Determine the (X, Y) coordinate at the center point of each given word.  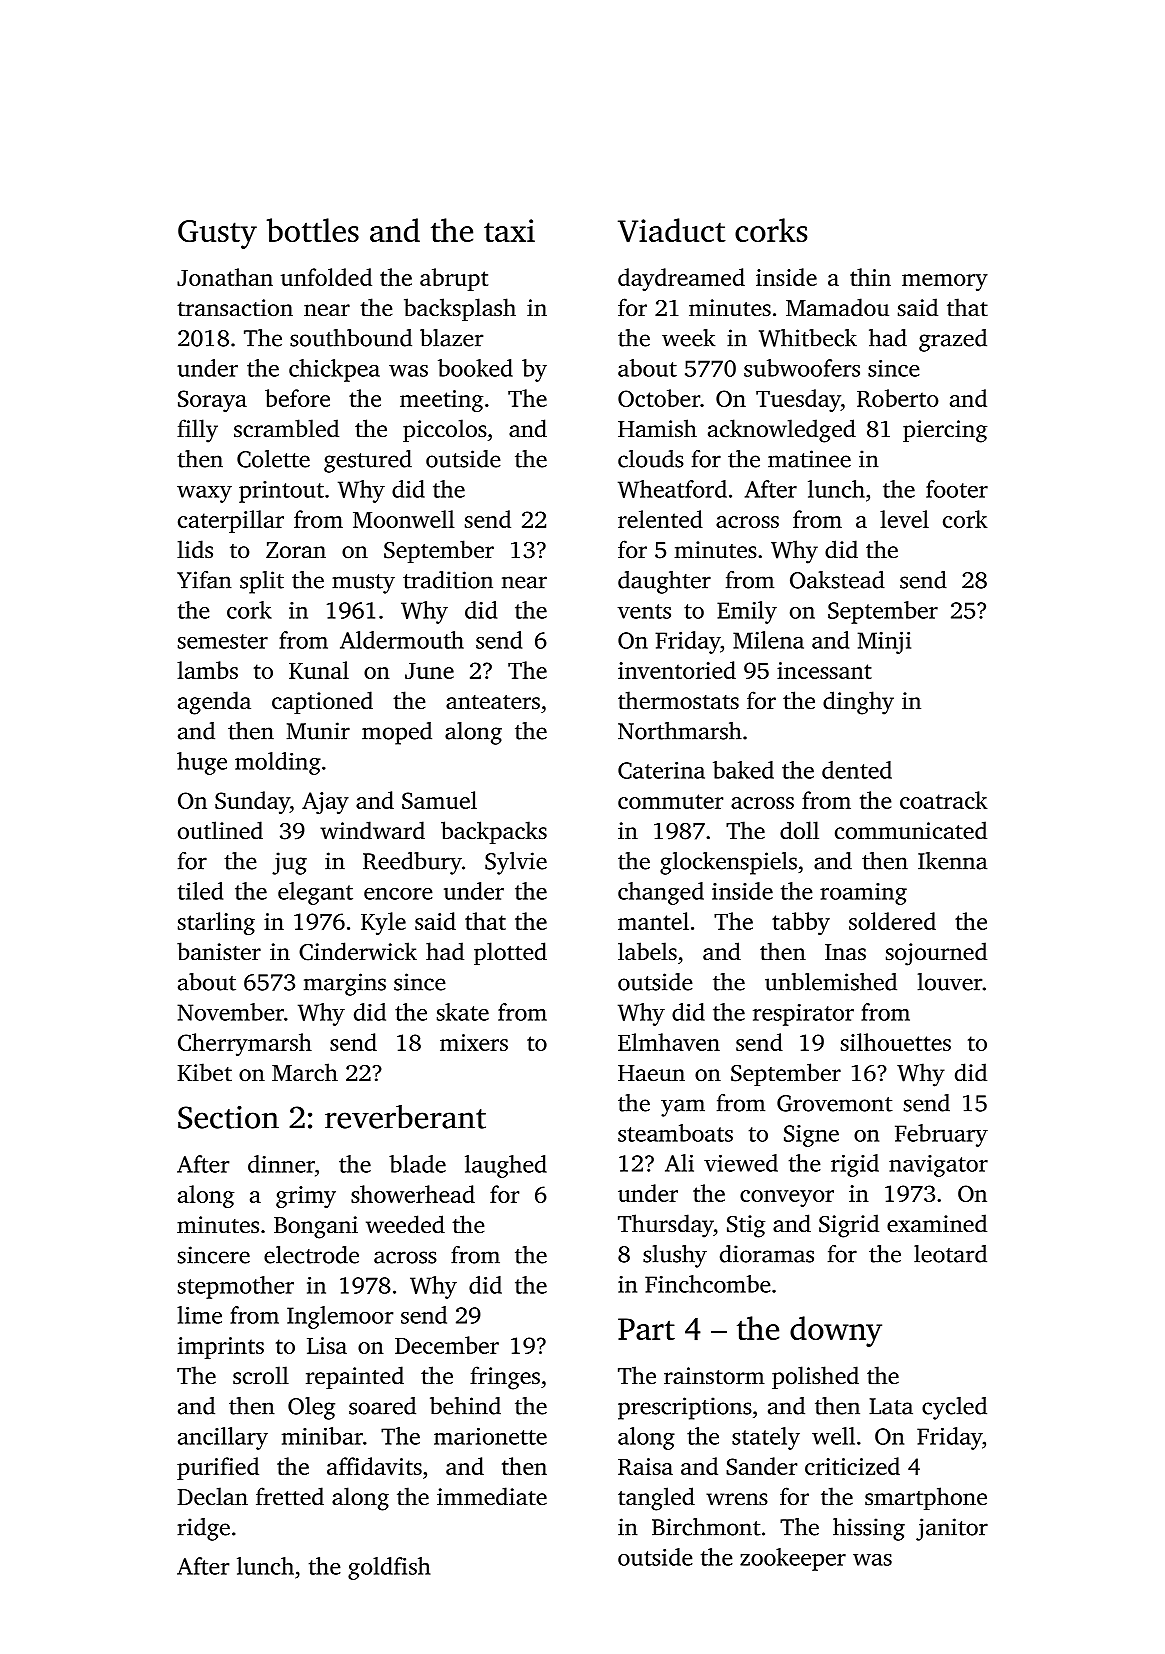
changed (661, 893)
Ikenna (953, 861)
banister (219, 951)
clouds (651, 459)
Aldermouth (402, 640)
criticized (852, 1466)
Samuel (439, 800)
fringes (505, 1378)
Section (228, 1117)
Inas (845, 952)
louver (950, 982)
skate (463, 1012)
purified (218, 1468)
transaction (235, 308)
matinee (809, 459)
